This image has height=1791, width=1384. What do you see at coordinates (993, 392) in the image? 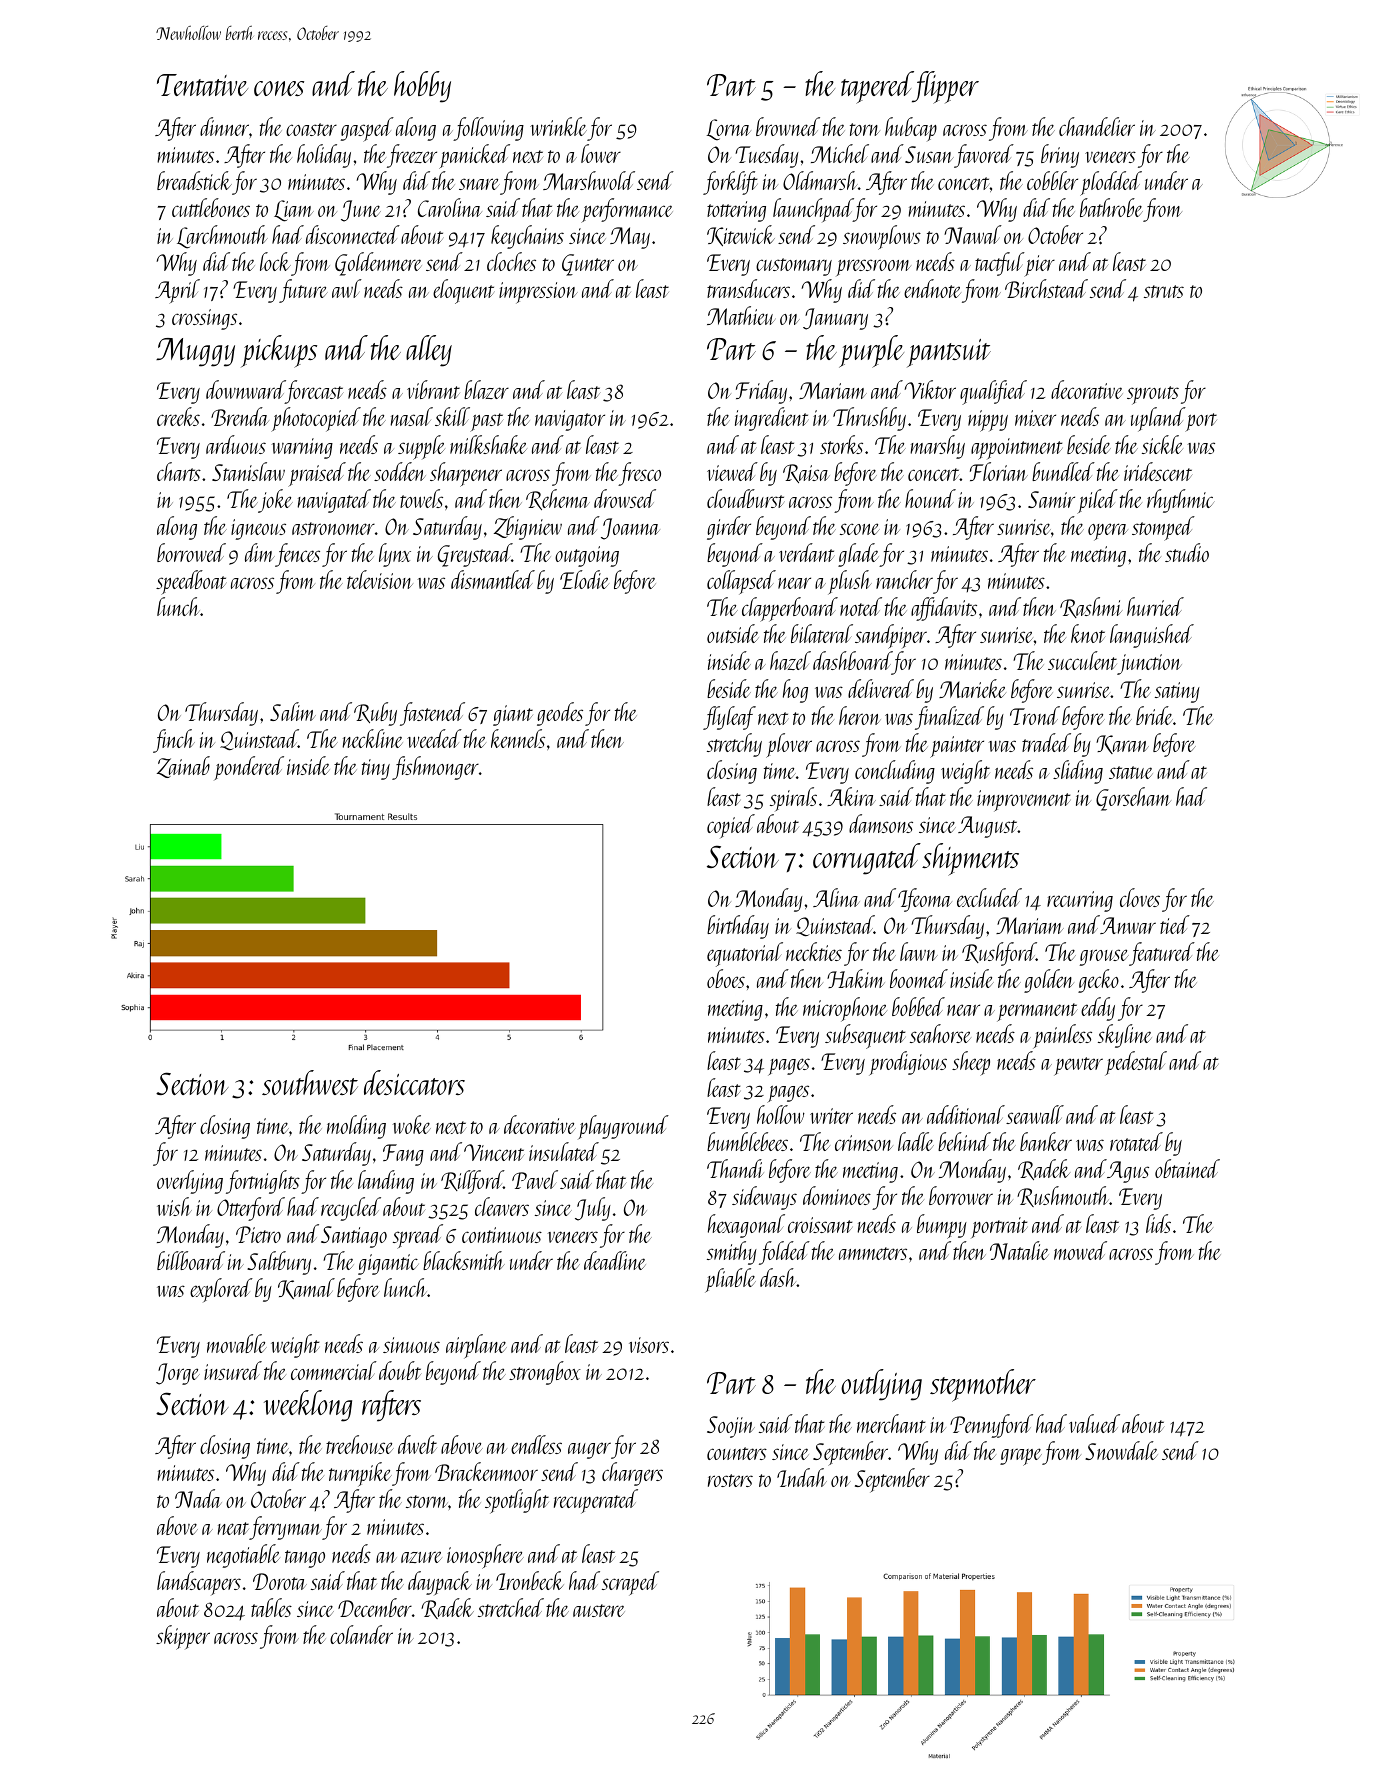
I see `qualified` at bounding box center [993, 392].
